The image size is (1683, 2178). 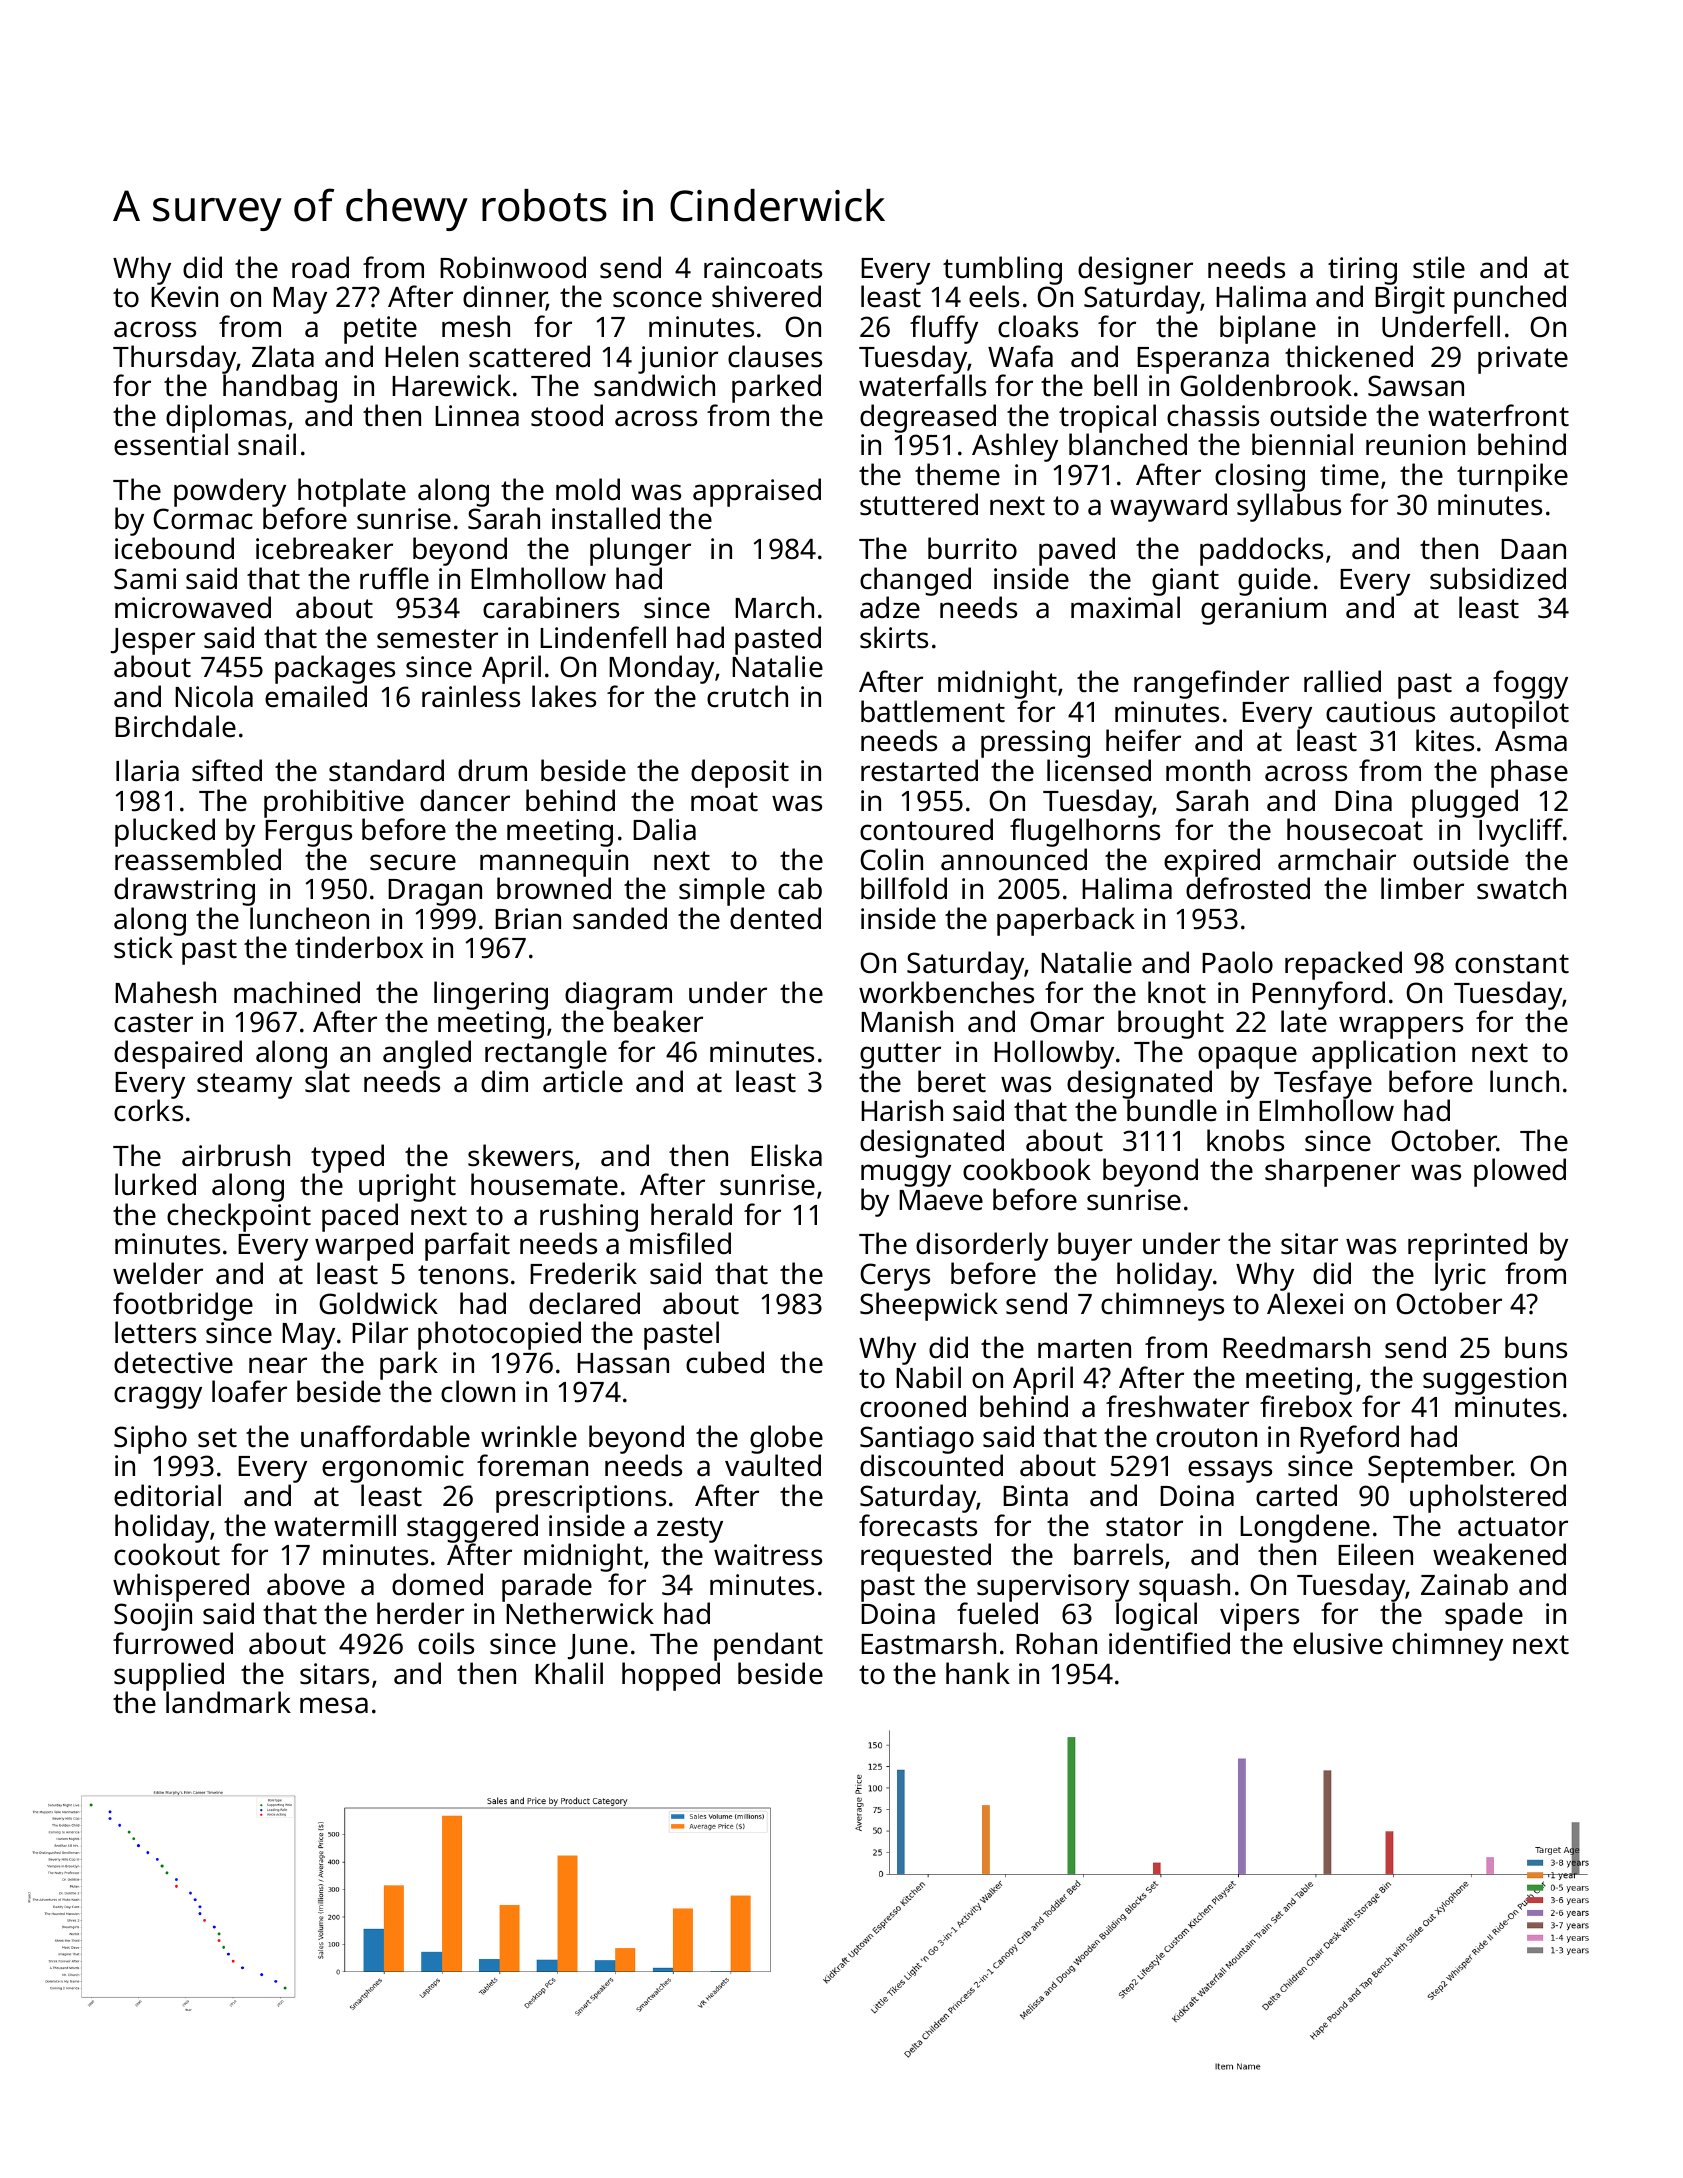 I want to click on raincoats, so click(x=763, y=268).
